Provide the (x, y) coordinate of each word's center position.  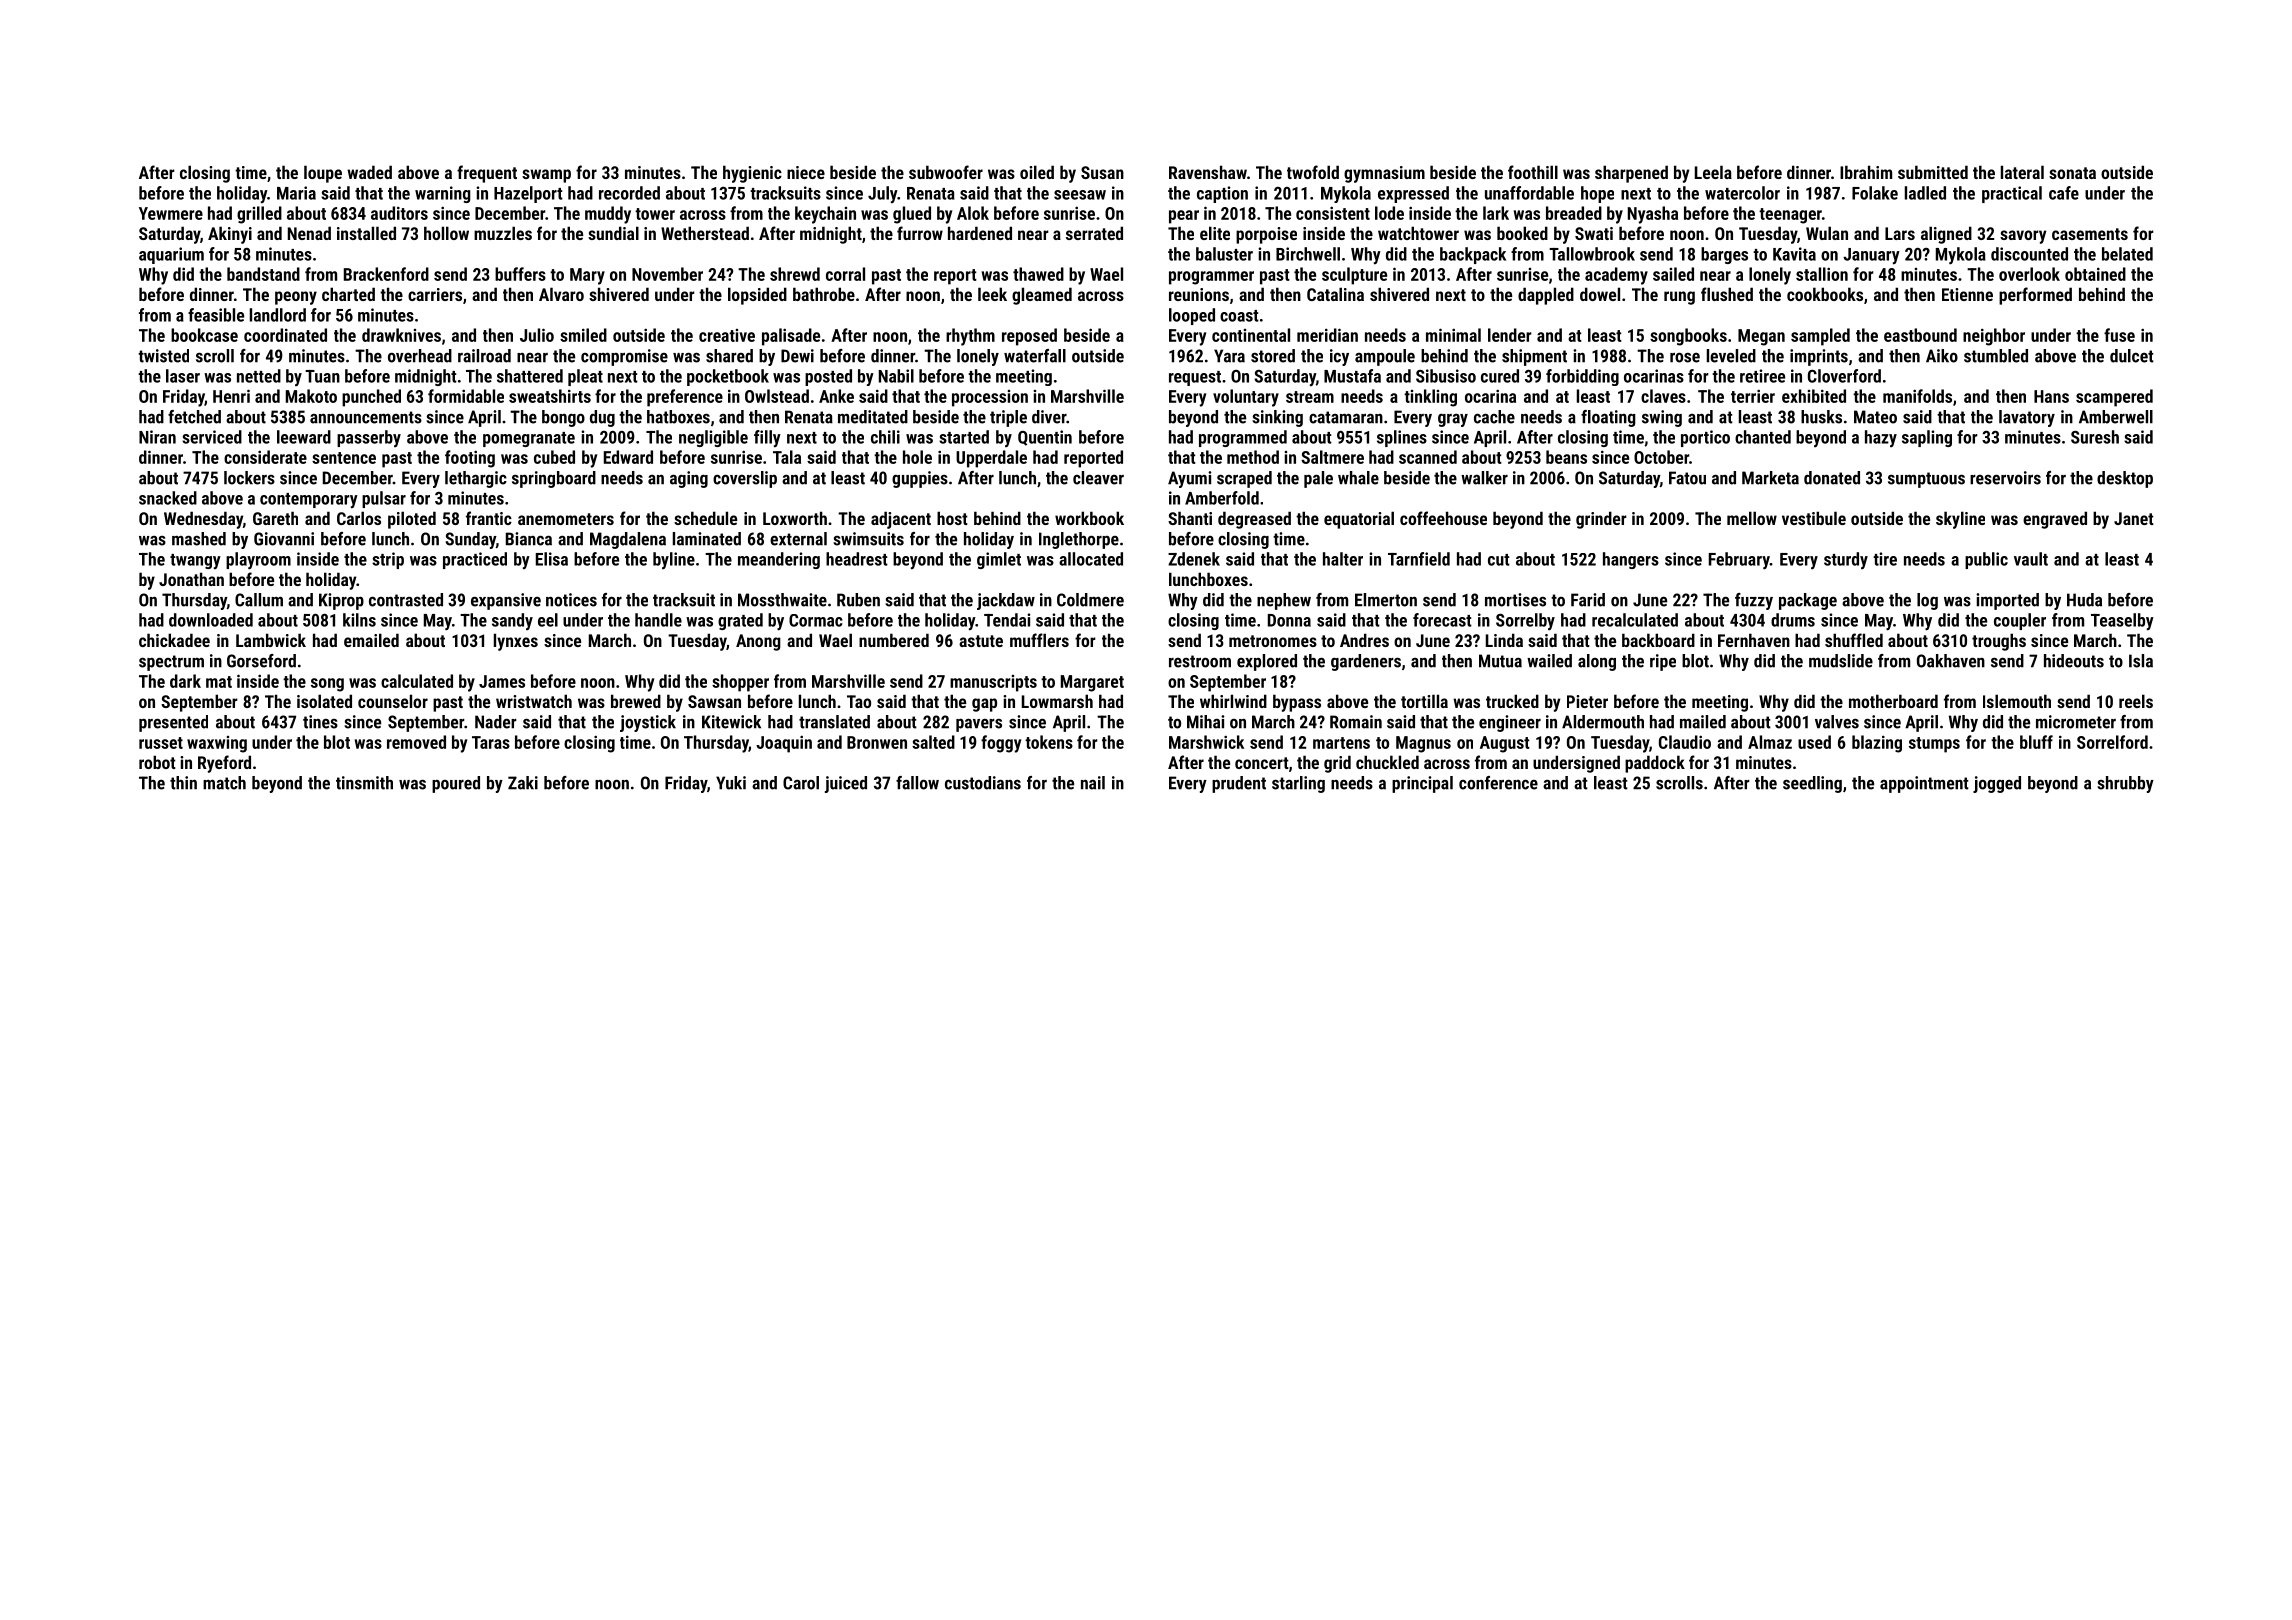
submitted (1933, 172)
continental (1251, 335)
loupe (323, 174)
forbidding (1582, 377)
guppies (920, 479)
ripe (1663, 662)
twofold (1313, 172)
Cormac (816, 620)
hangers (1631, 560)
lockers (249, 478)
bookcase (204, 335)
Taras (491, 742)
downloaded (211, 620)
